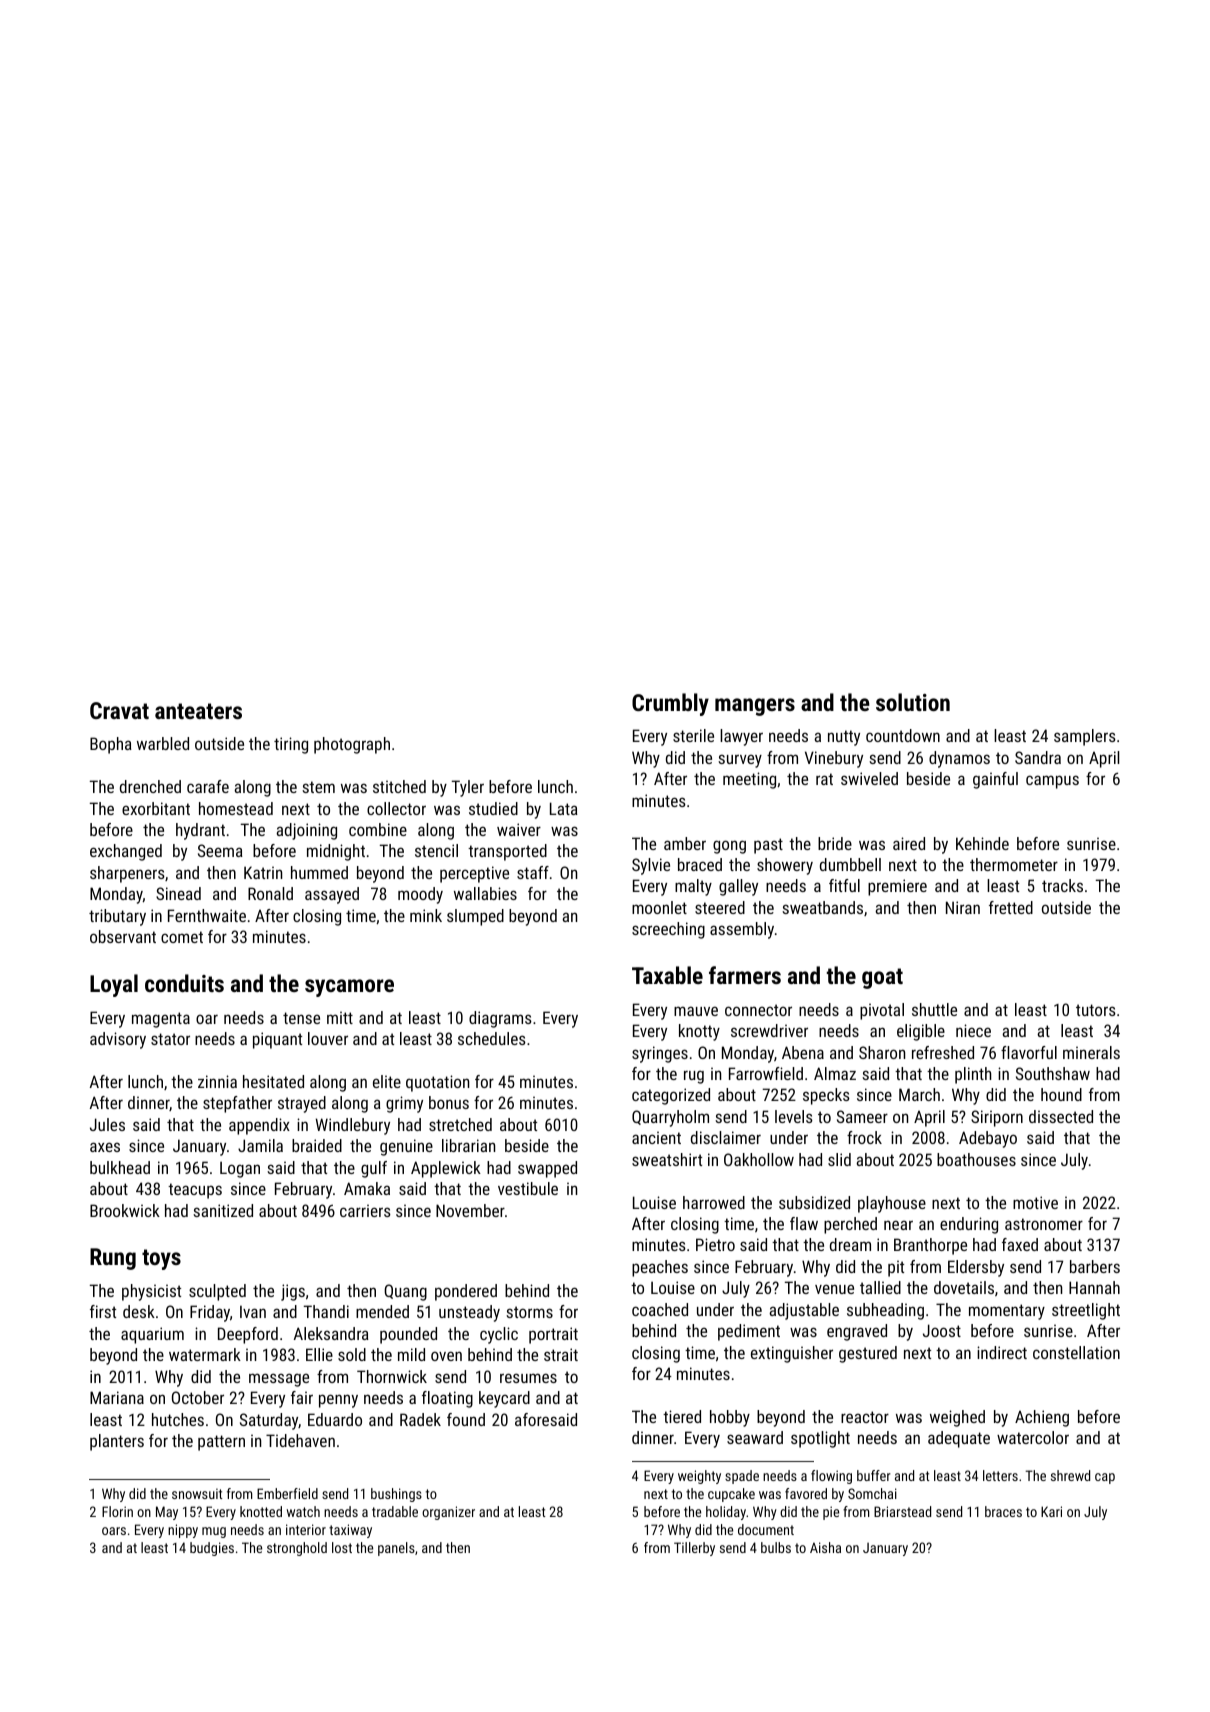 This screenshot has width=1210, height=1712. Describe the element at coordinates (342, 1547) in the screenshot. I see `lost` at that location.
